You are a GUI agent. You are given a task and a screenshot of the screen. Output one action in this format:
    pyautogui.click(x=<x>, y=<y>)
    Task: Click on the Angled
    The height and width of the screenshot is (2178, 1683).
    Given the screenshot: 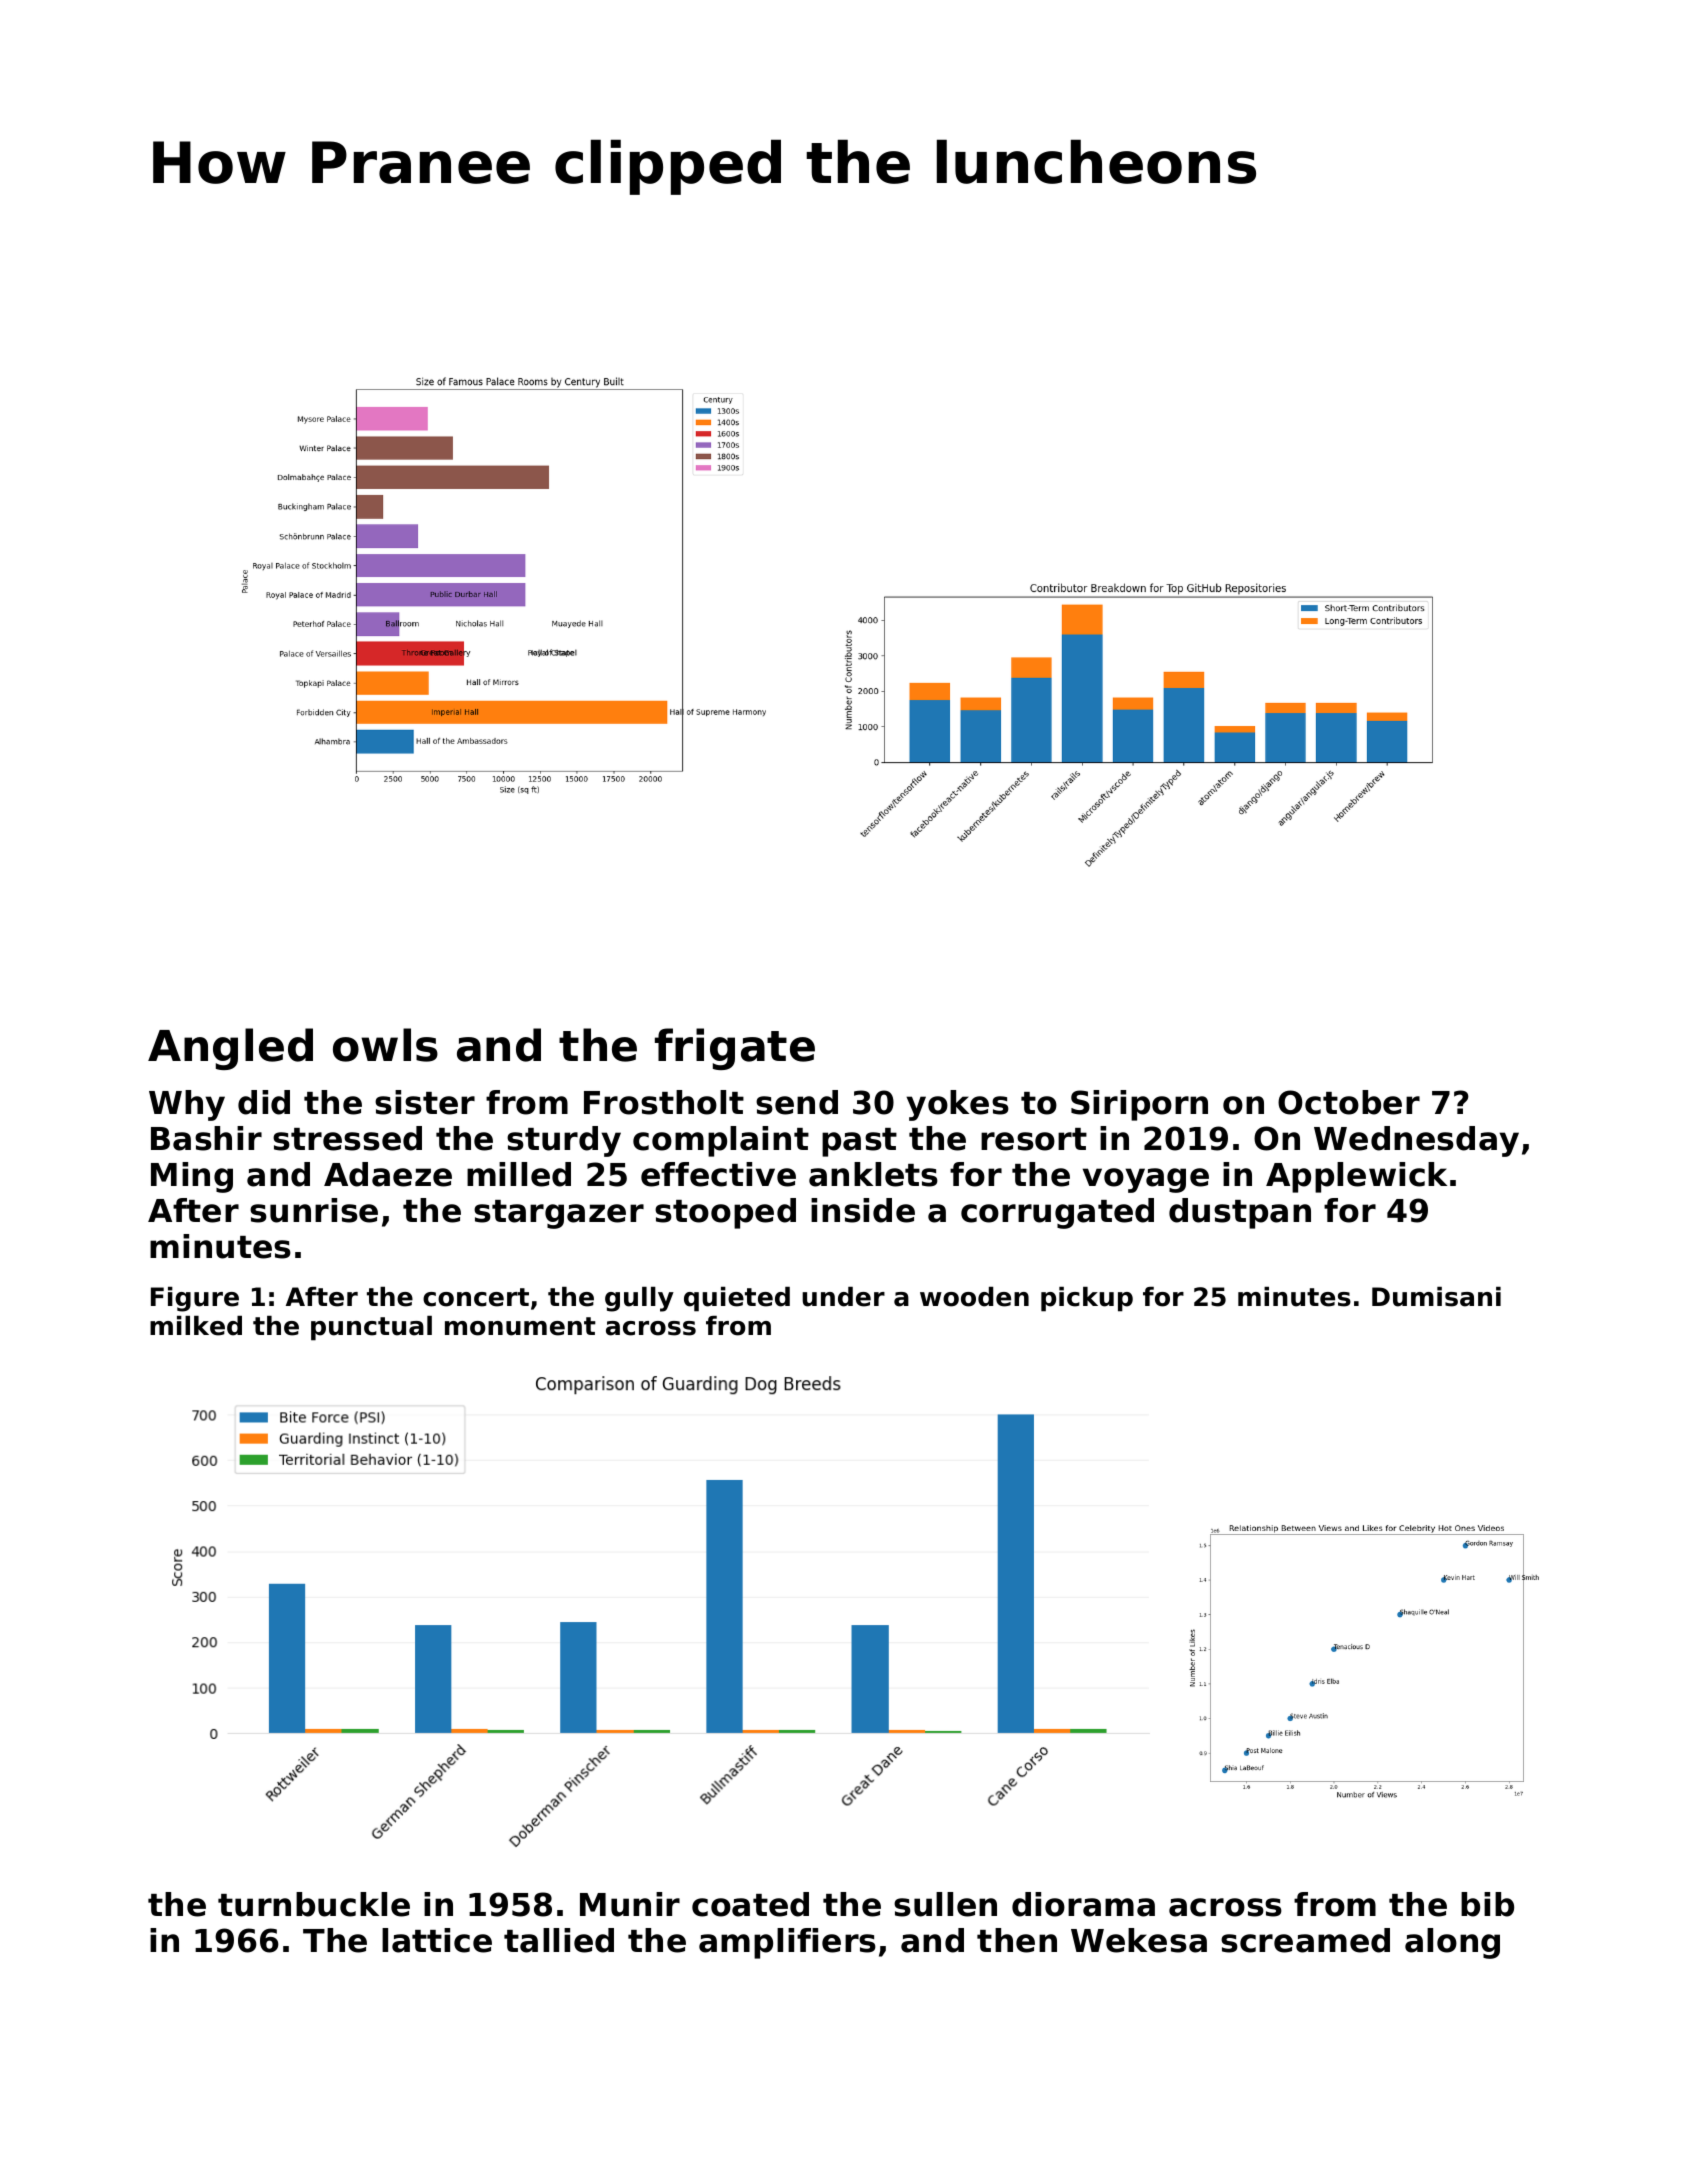 What is the action you would take?
    pyautogui.click(x=230, y=1049)
